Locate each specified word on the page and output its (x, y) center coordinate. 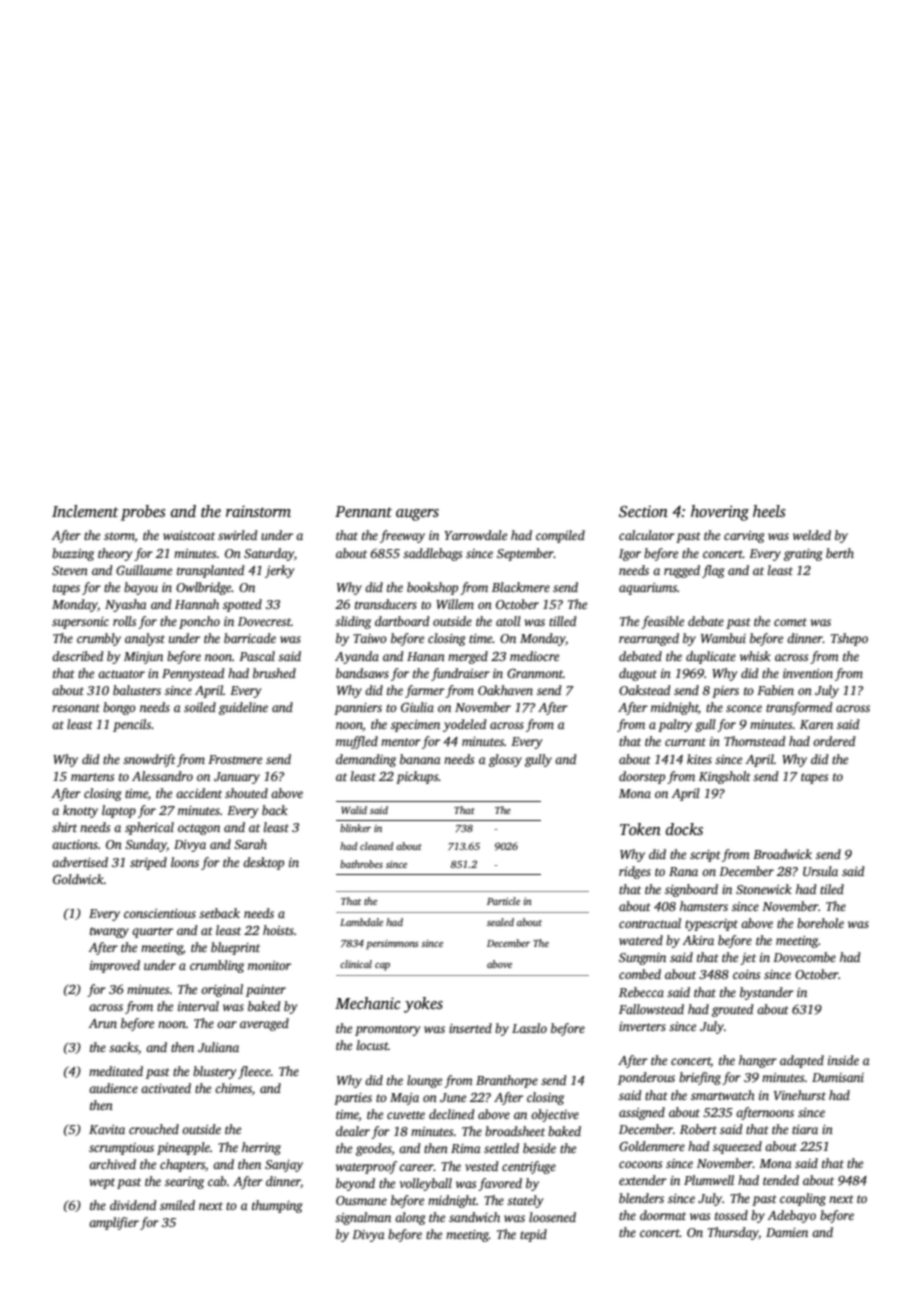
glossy (505, 760)
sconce (744, 708)
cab (217, 1181)
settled (501, 1148)
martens (92, 777)
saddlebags (432, 554)
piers (725, 692)
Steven (70, 570)
